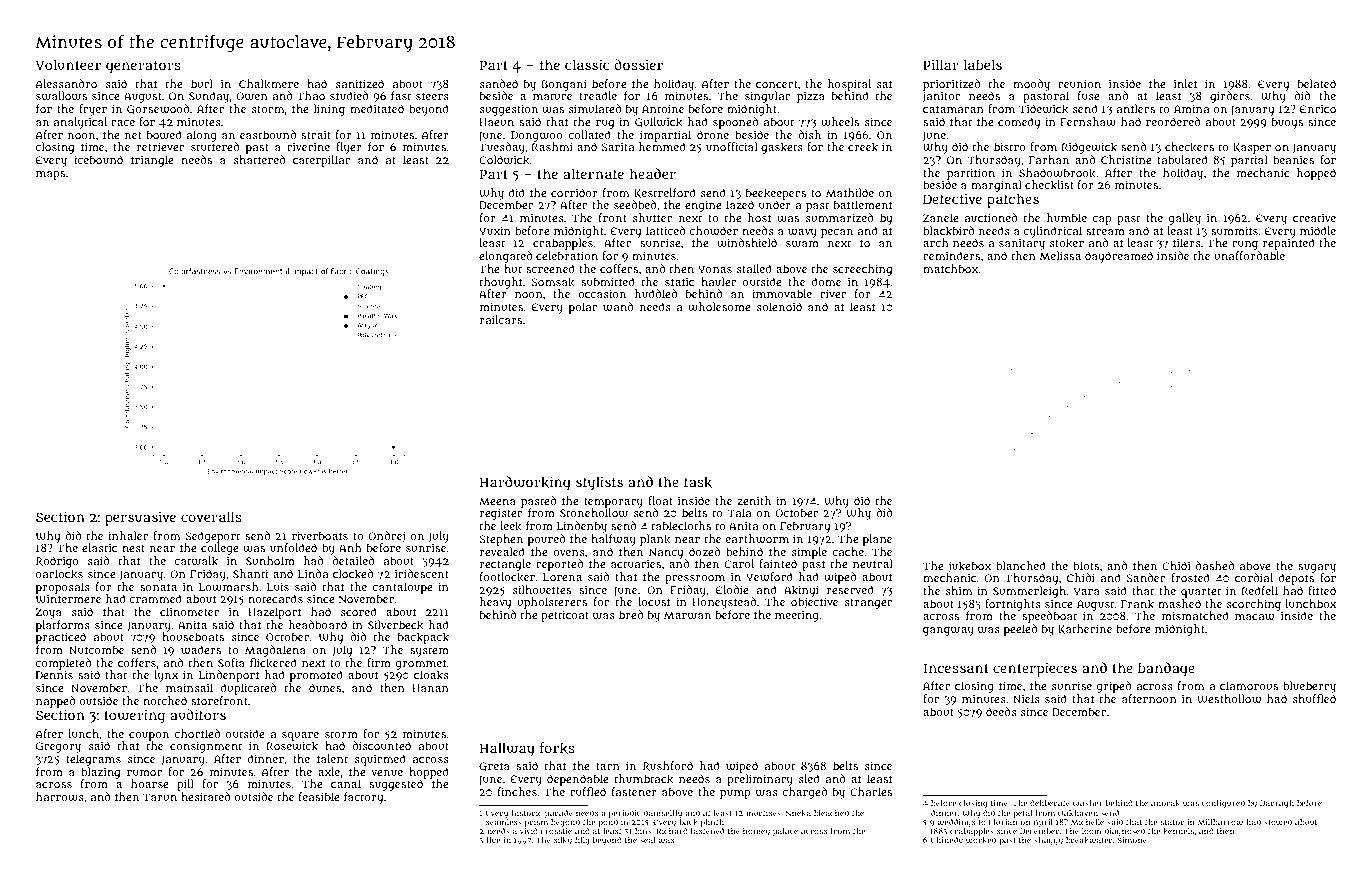 The width and height of the image is (1372, 887). Describe the element at coordinates (497, 501) in the image. I see `Meena` at that location.
